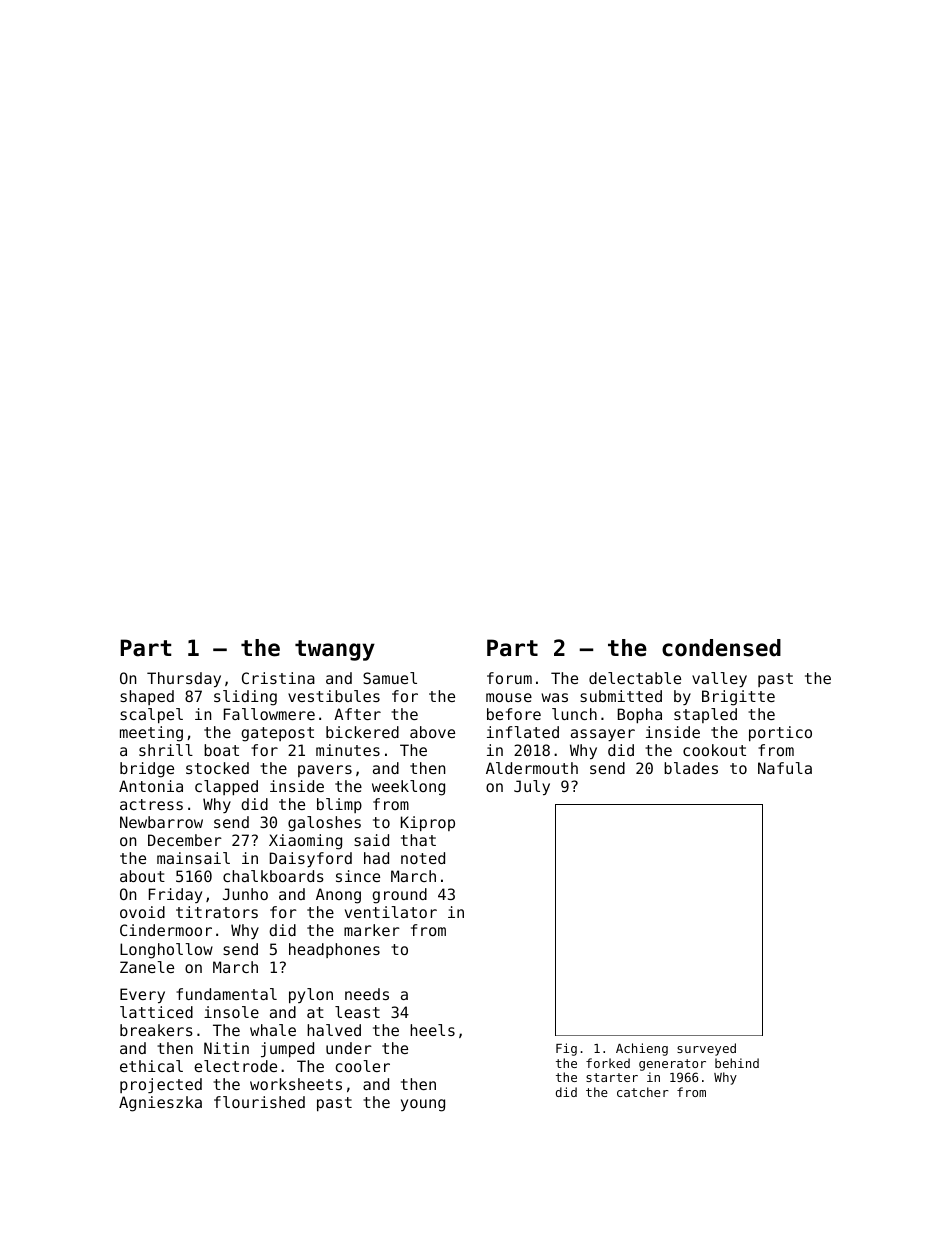  I want to click on since, so click(358, 876).
